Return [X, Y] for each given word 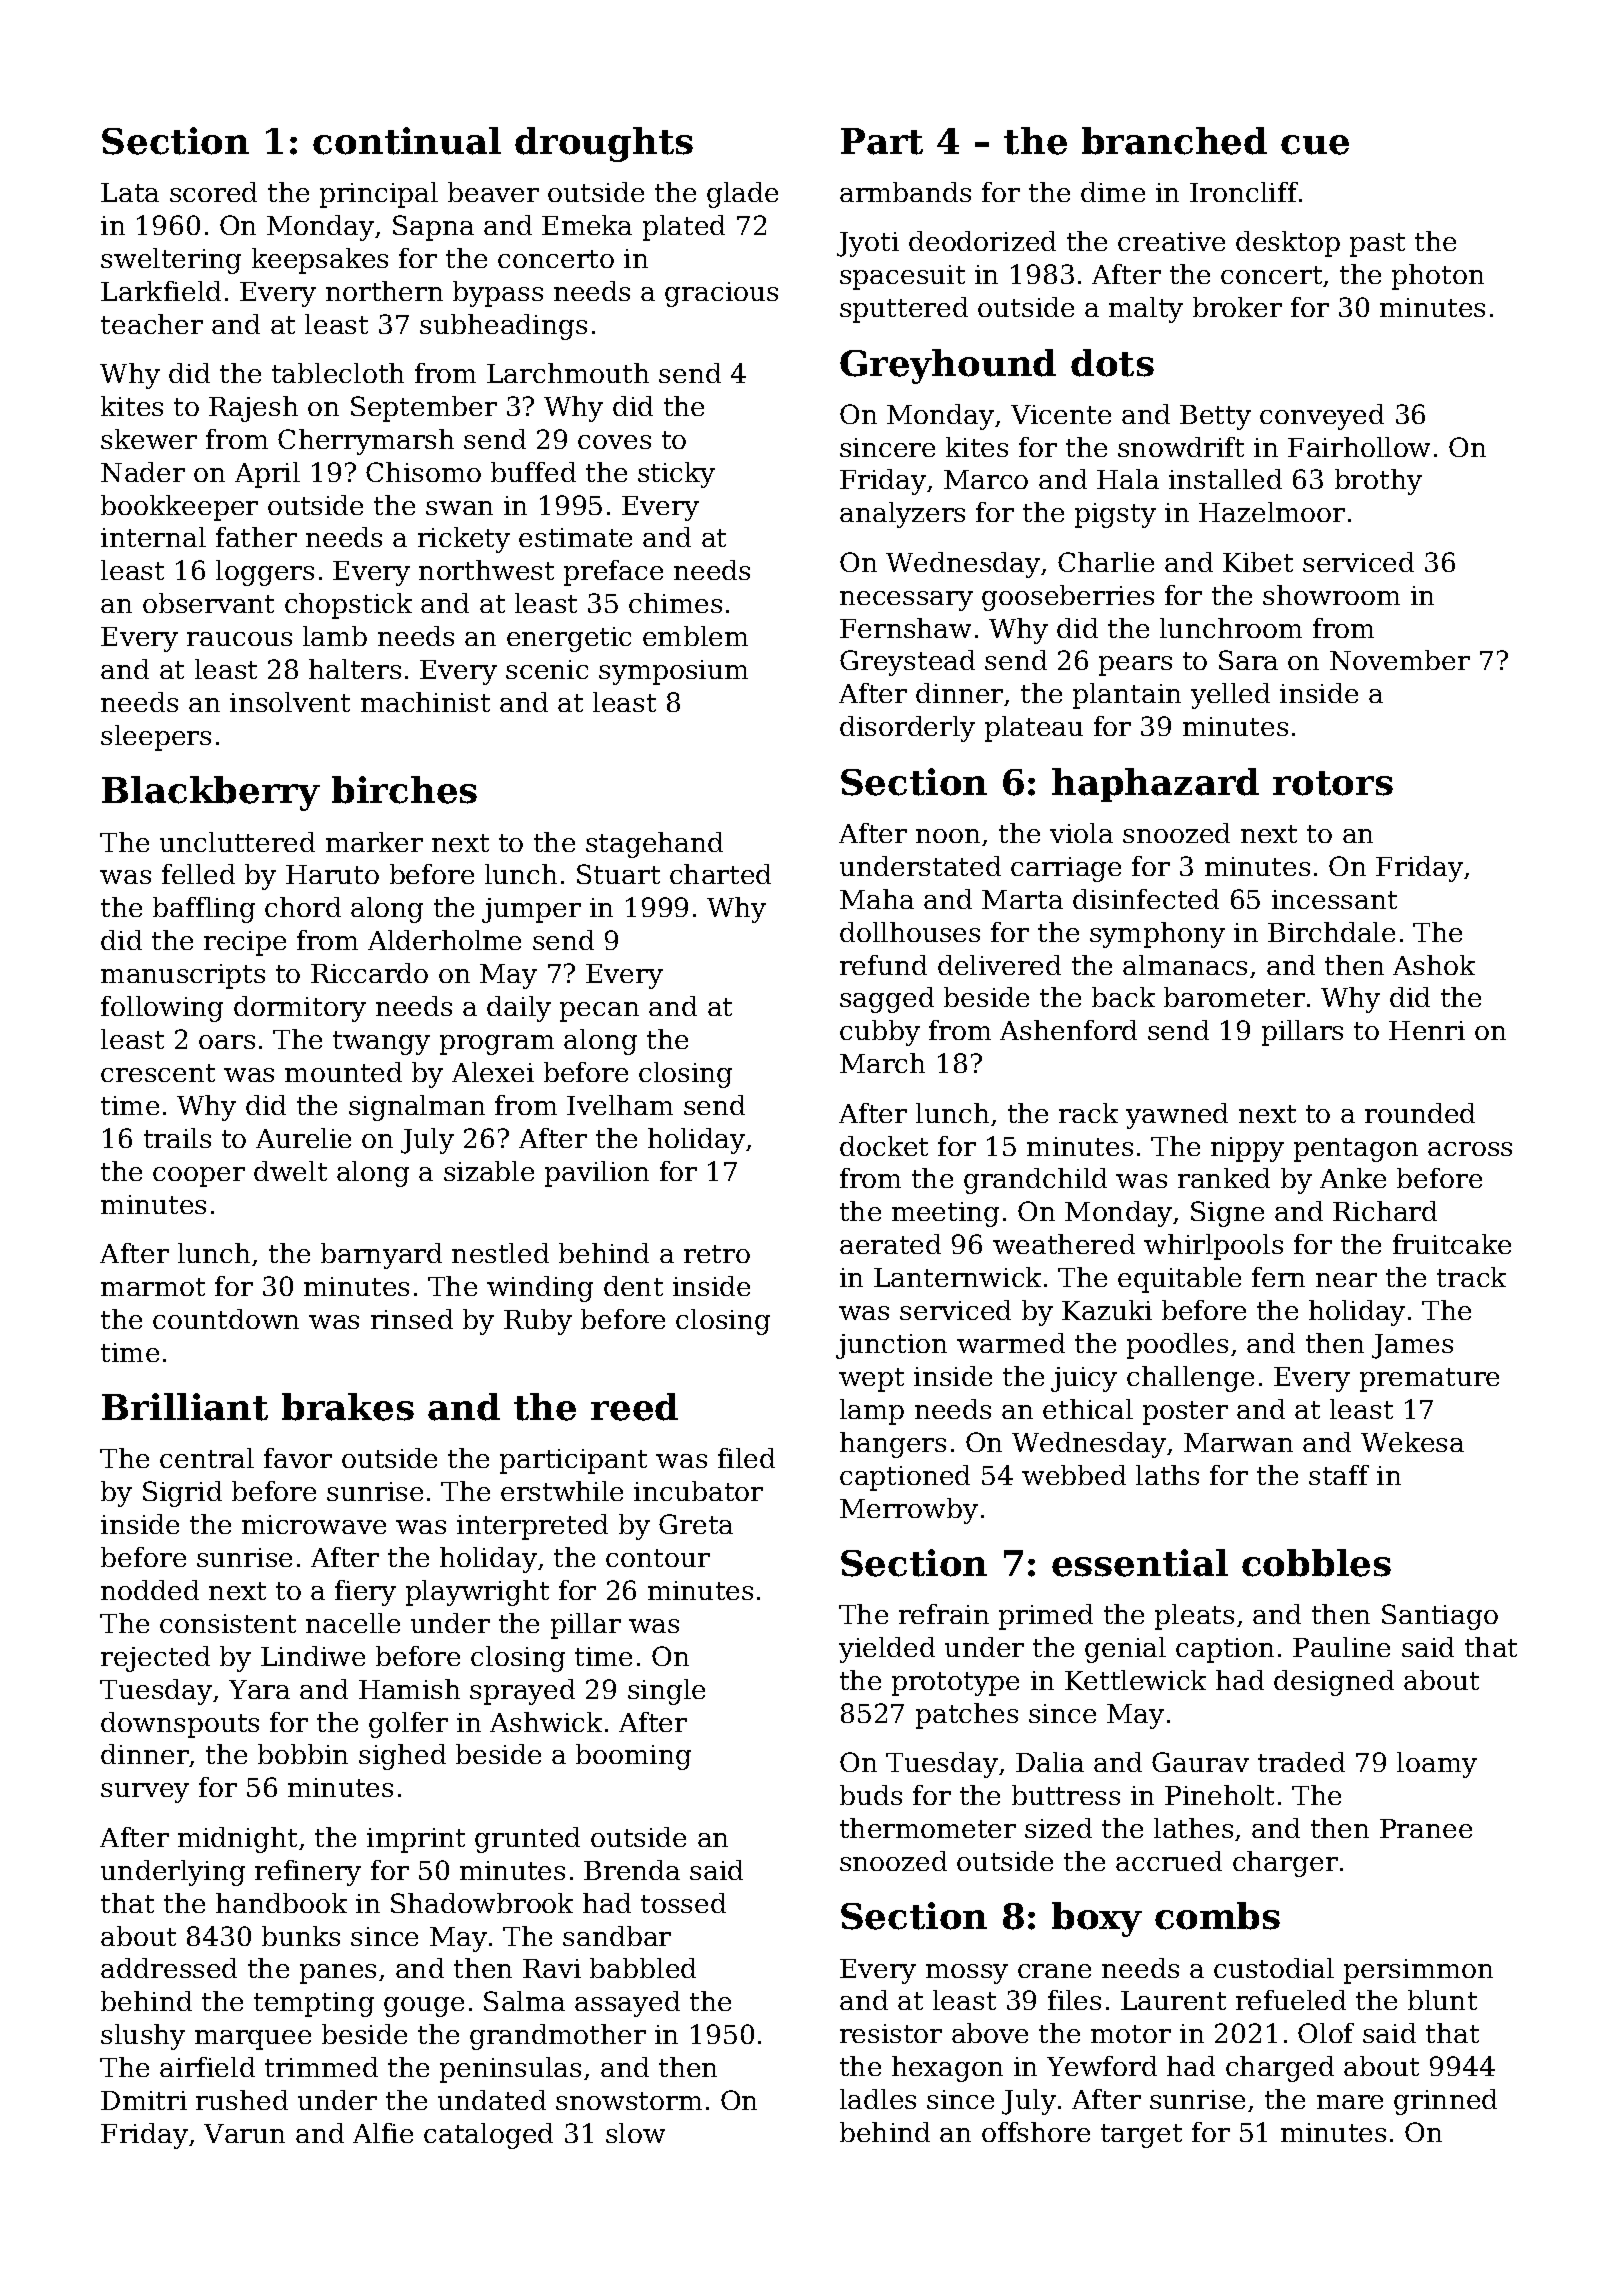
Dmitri [144, 2100]
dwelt [290, 1171]
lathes [1193, 1828]
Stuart [618, 874]
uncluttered [237, 842]
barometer [1234, 997]
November [1400, 660]
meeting [945, 1214]
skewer [149, 439]
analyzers [902, 515]
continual [407, 141]
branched [1174, 141]
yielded [887, 1650]
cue [1315, 145]
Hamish [409, 1689]
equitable [1179, 1280]
